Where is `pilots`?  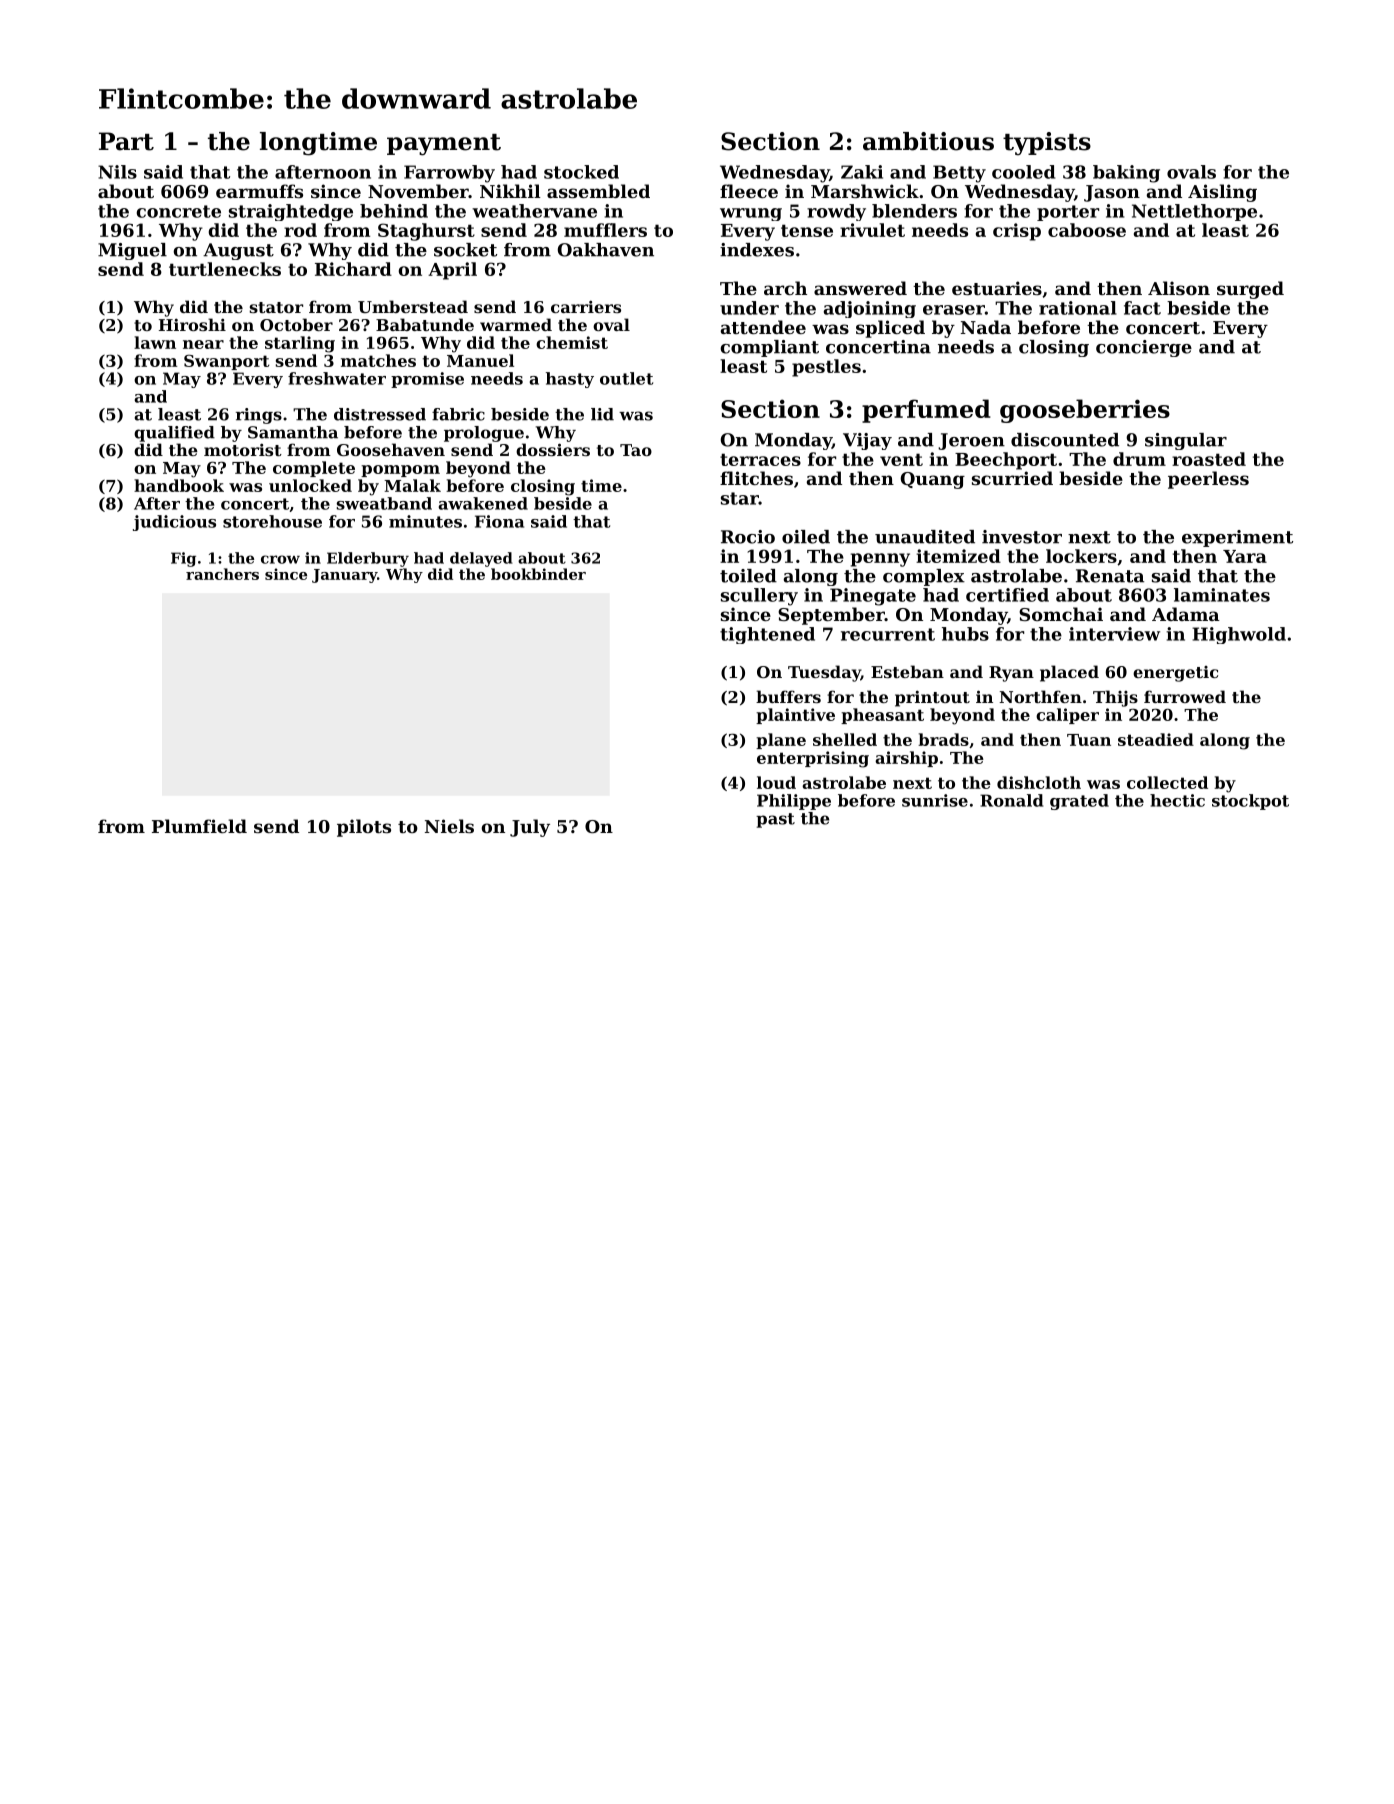 pilots is located at coordinates (364, 828).
